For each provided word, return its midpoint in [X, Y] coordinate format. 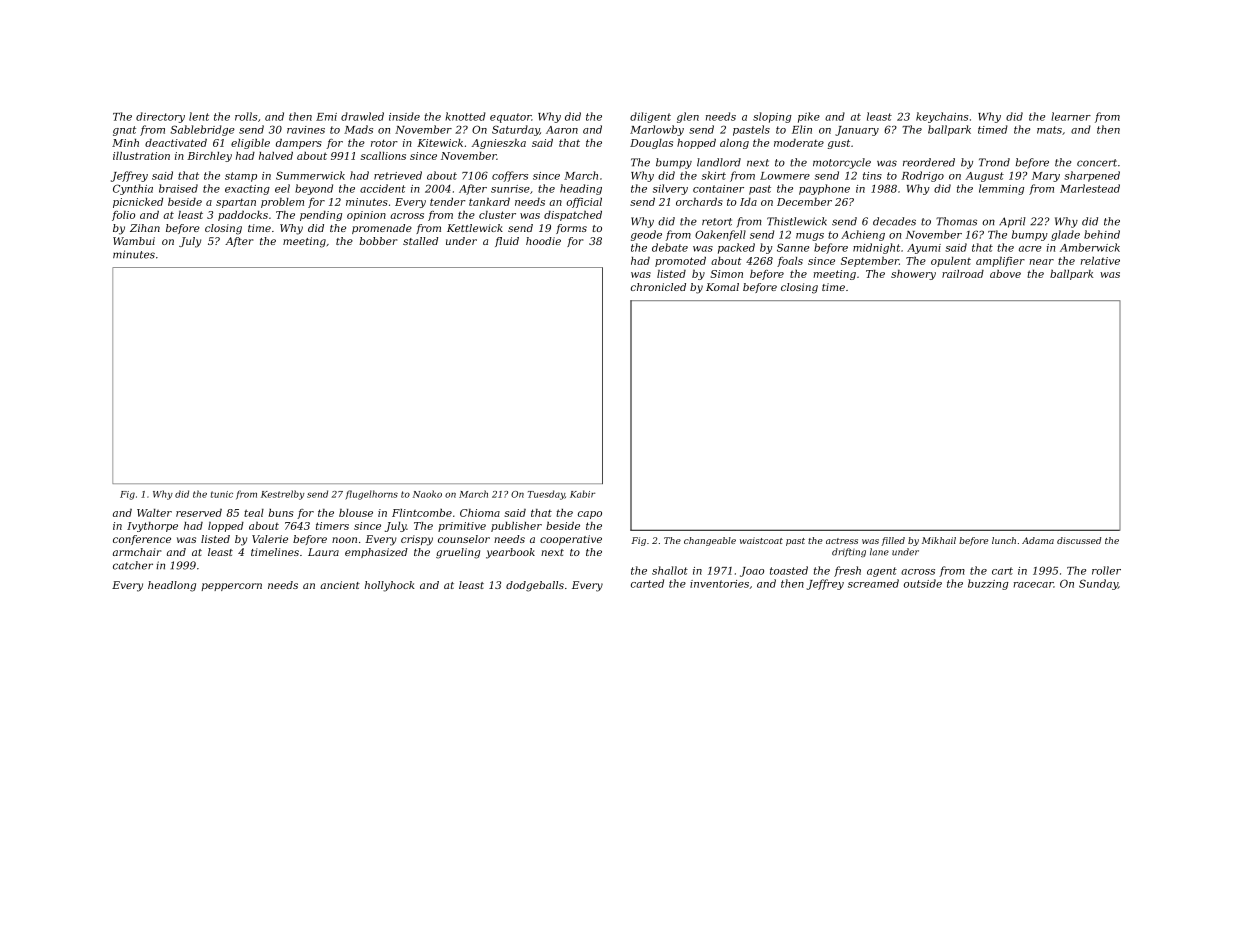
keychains [942, 117]
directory [160, 117]
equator [511, 118]
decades [894, 221]
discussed [1079, 540]
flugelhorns [372, 495]
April [1012, 222]
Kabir [582, 494]
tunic [222, 494]
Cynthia [133, 189]
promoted [680, 262]
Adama [1038, 540]
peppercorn [231, 587]
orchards [699, 202]
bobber [378, 241]
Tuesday [546, 495]
